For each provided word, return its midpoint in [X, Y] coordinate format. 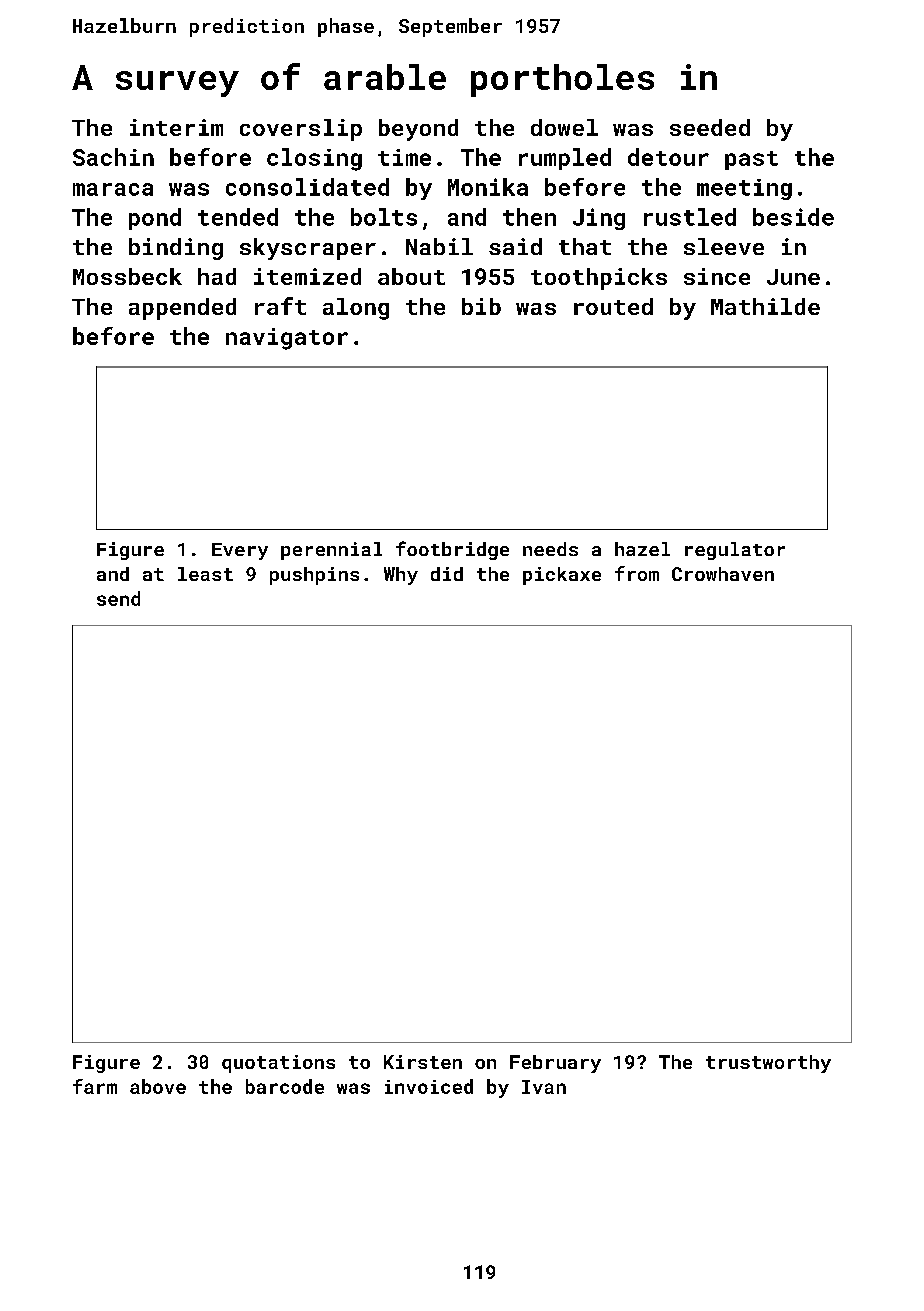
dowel [564, 127]
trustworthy [768, 1064]
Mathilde [765, 306]
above [158, 1086]
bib [481, 306]
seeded [710, 127]
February [555, 1064]
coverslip [301, 130]
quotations [278, 1064]
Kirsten [423, 1062]
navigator [287, 339]
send [118, 598]
